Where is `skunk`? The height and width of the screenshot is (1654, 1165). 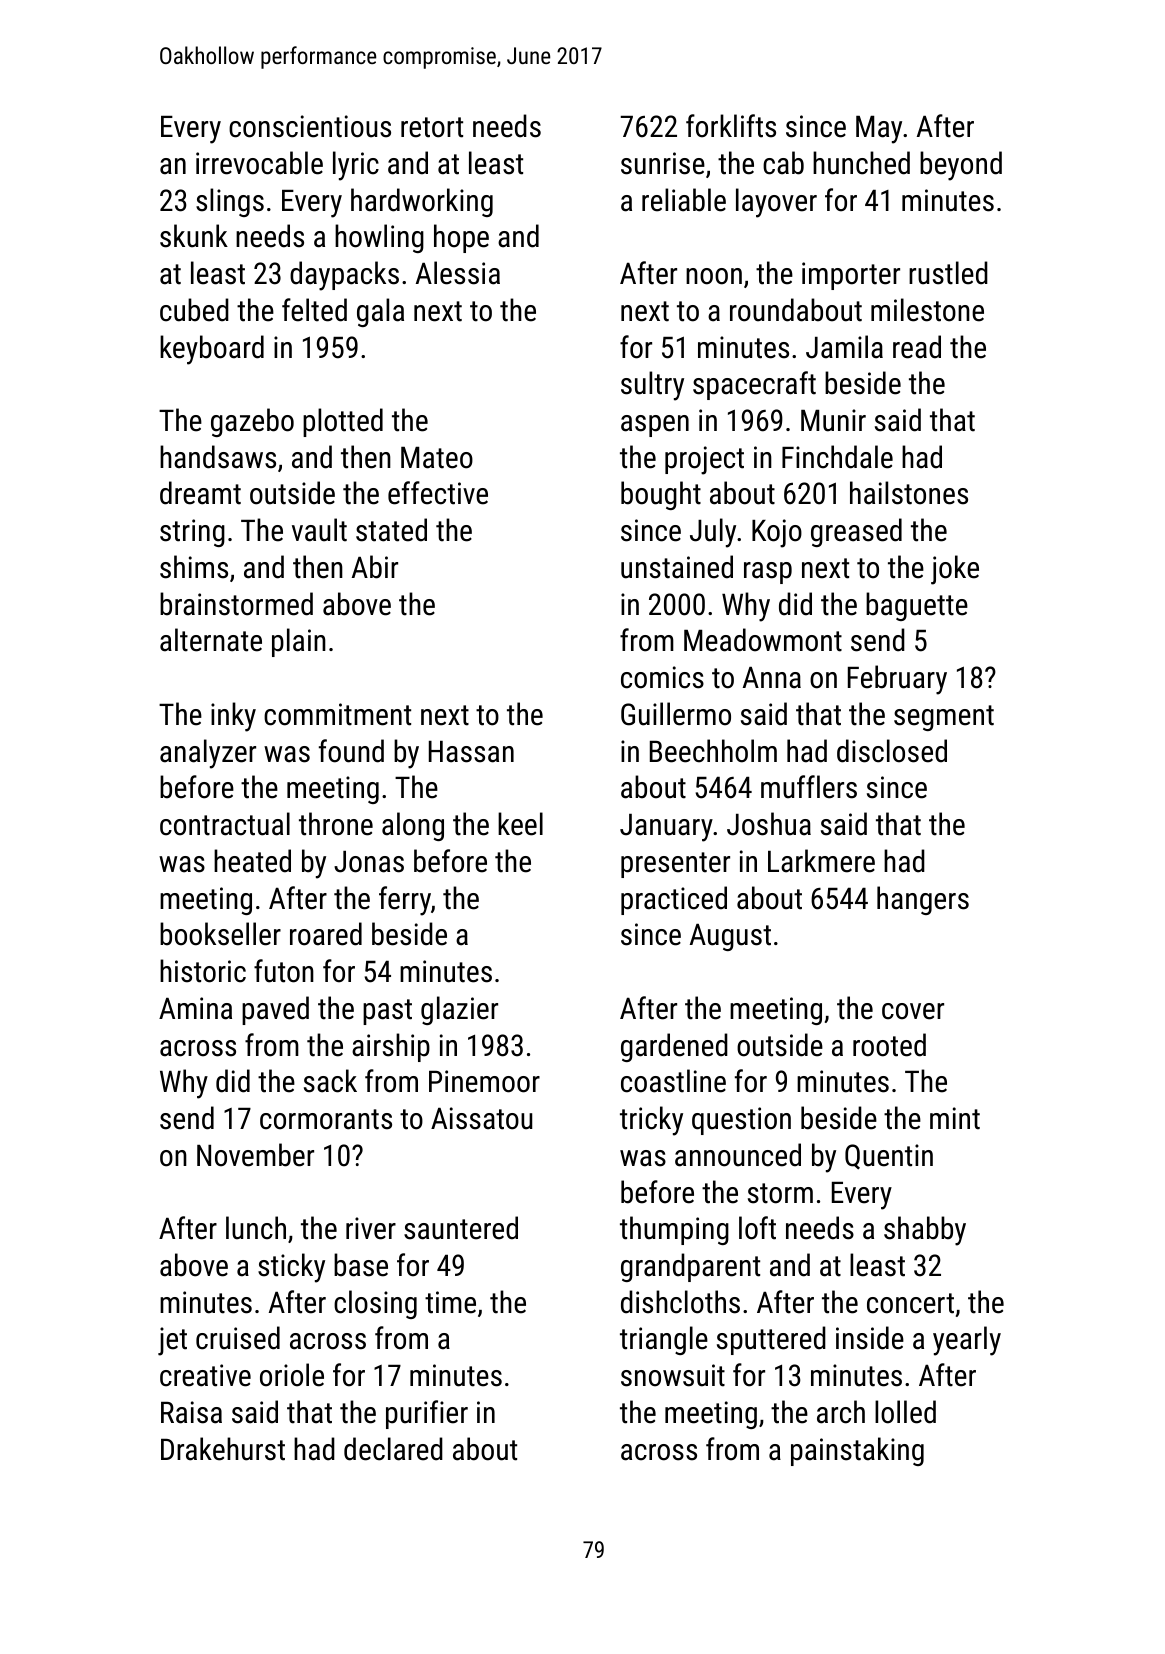 skunk is located at coordinates (194, 236).
